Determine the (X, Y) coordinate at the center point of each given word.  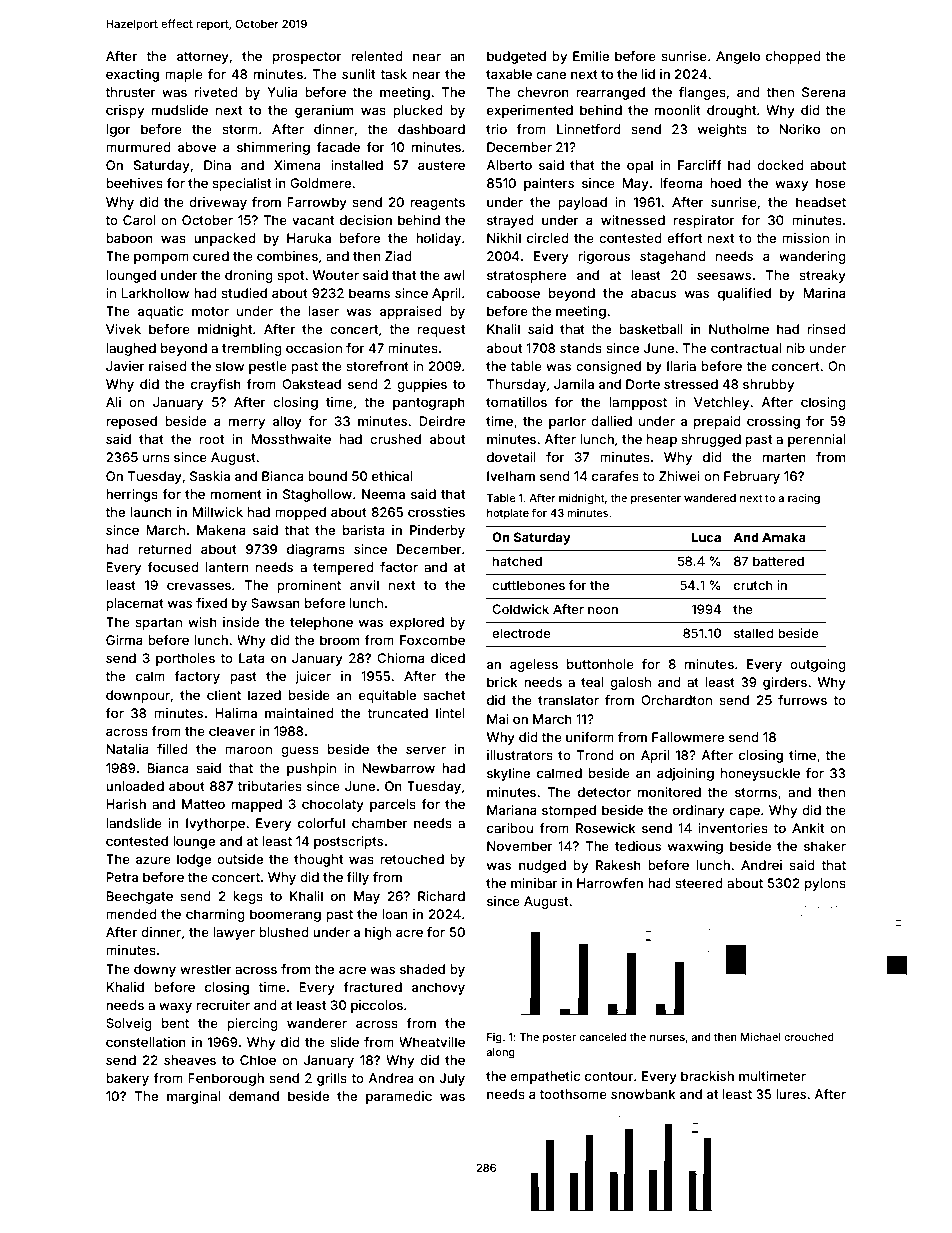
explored (416, 623)
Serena (824, 92)
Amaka (784, 537)
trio (496, 129)
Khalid (125, 987)
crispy (125, 111)
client (224, 695)
